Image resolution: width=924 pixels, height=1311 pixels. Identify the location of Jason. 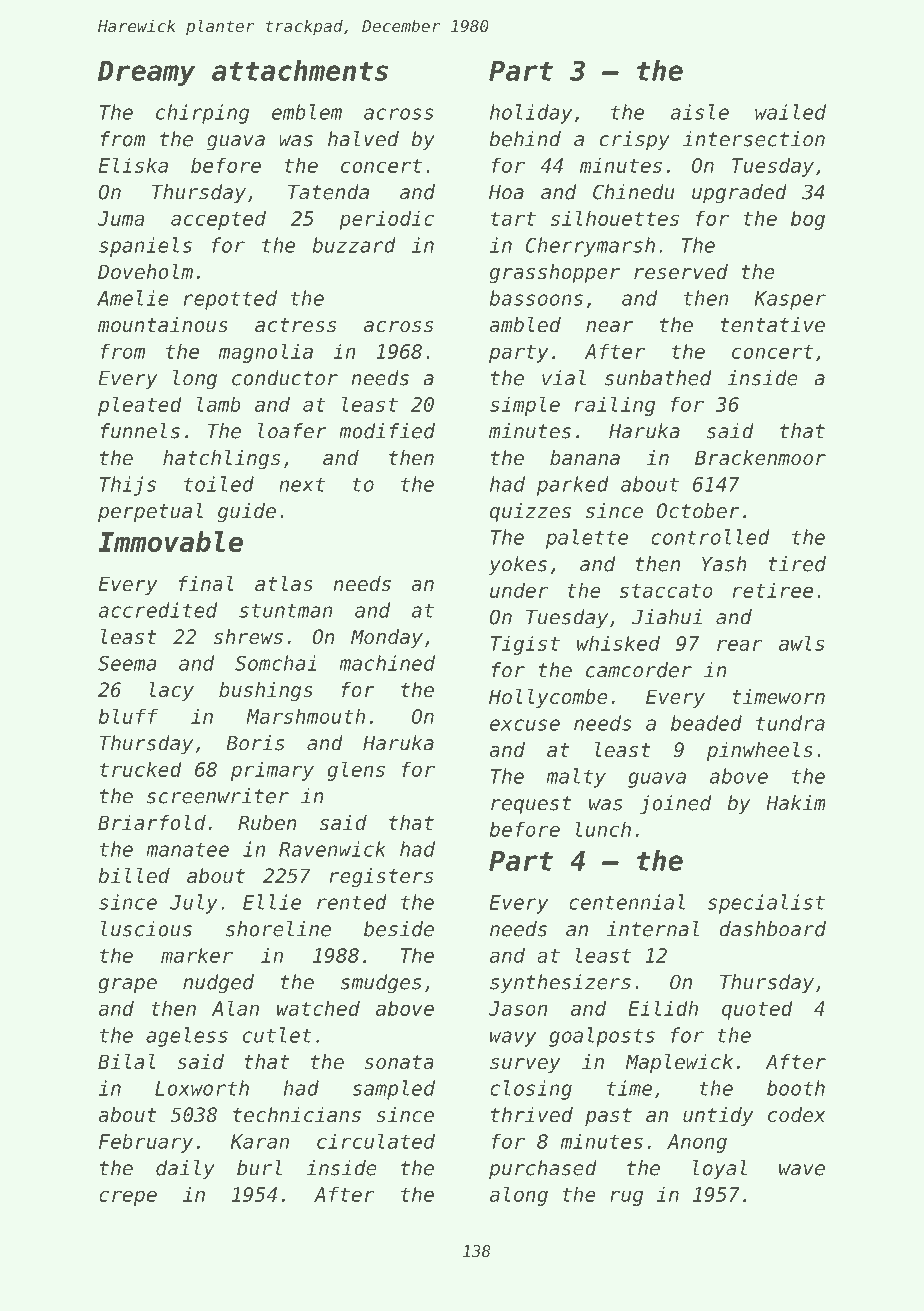
(518, 1008).
